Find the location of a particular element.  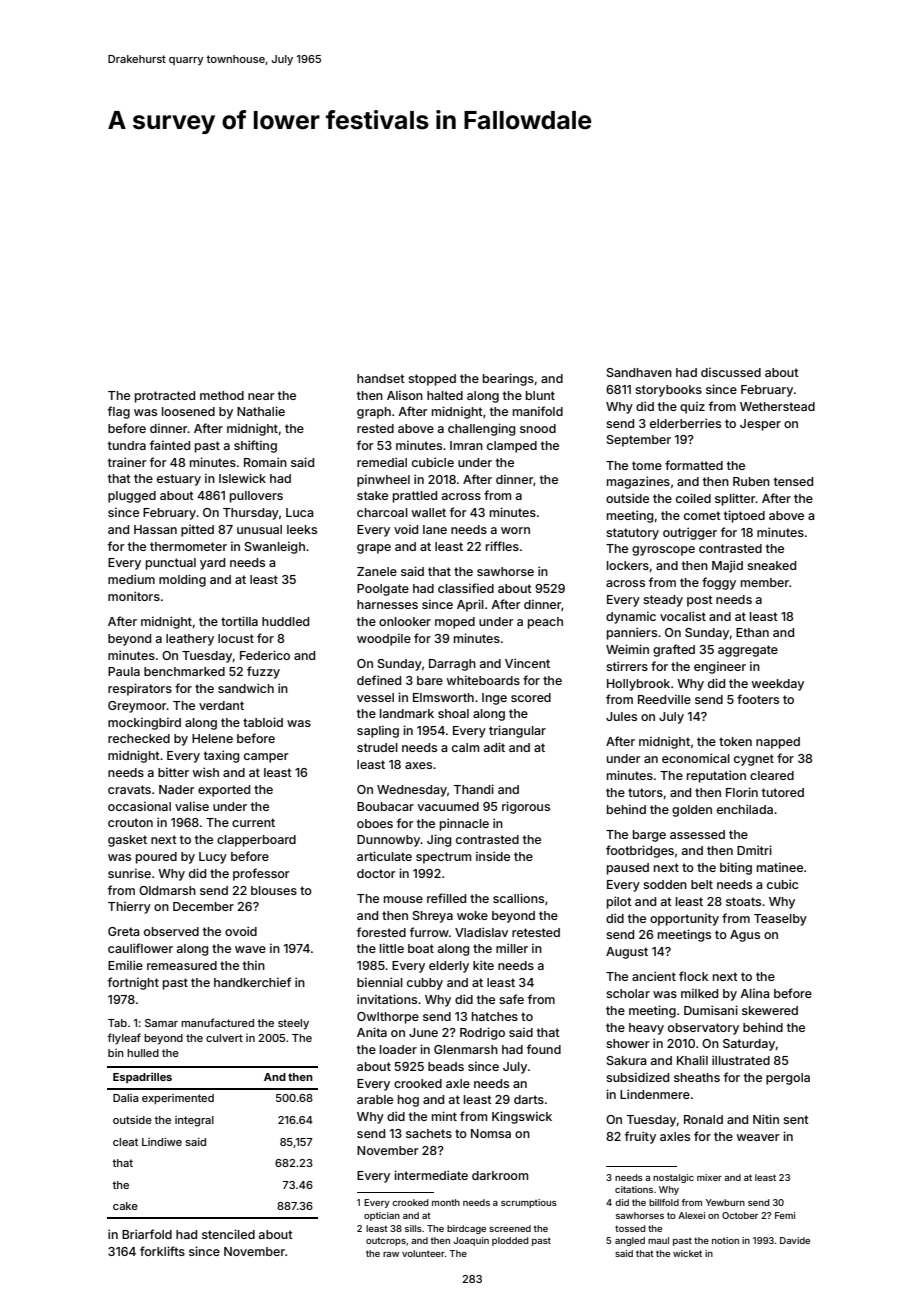

plodded is located at coordinates (510, 1241).
